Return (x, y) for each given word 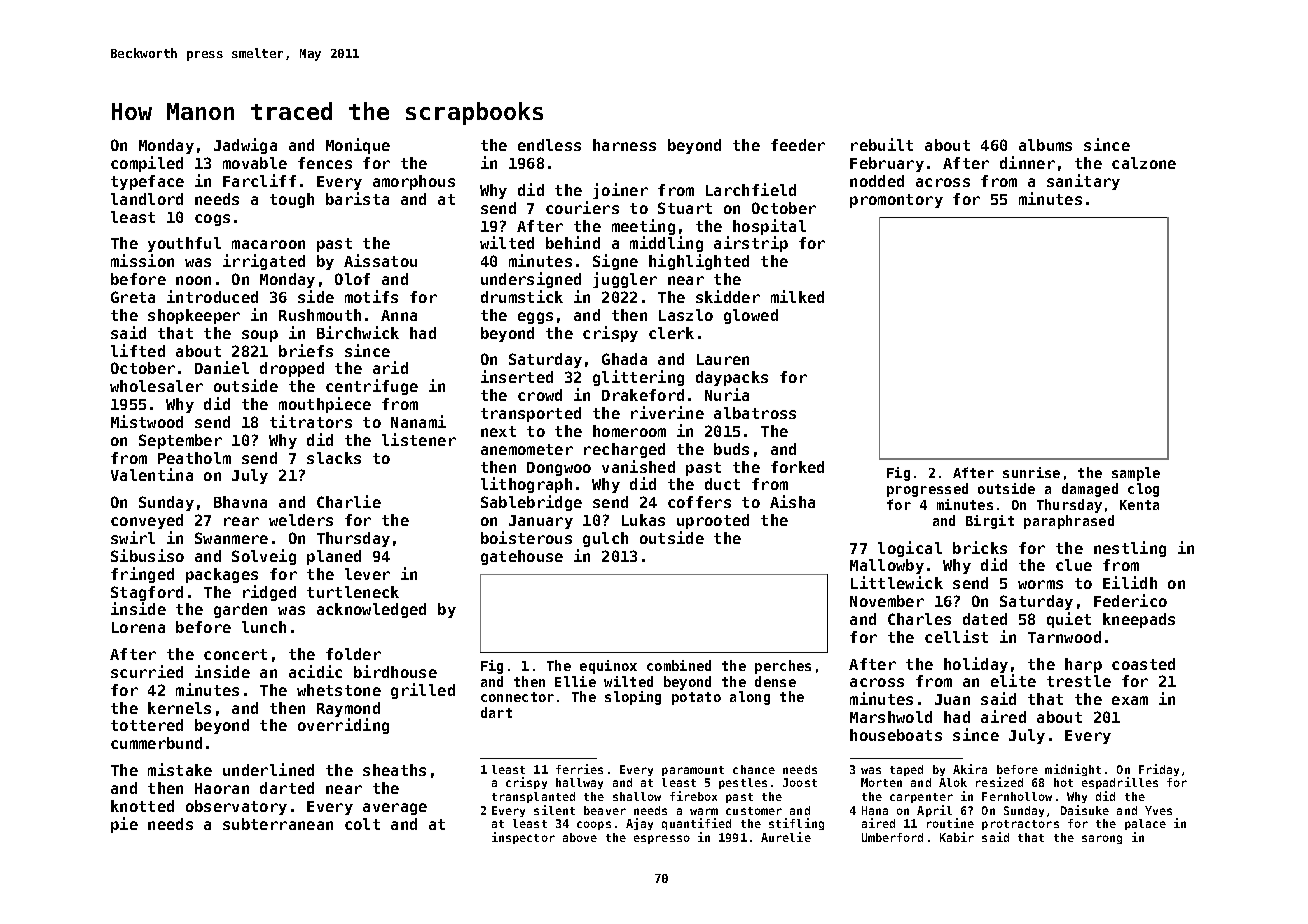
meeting (643, 227)
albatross (755, 413)
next (498, 431)
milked (797, 296)
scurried (147, 671)
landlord (147, 199)
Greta (133, 297)
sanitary (1083, 182)
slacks (334, 458)
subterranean (278, 824)
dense (775, 681)
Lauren (723, 359)
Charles (919, 619)
